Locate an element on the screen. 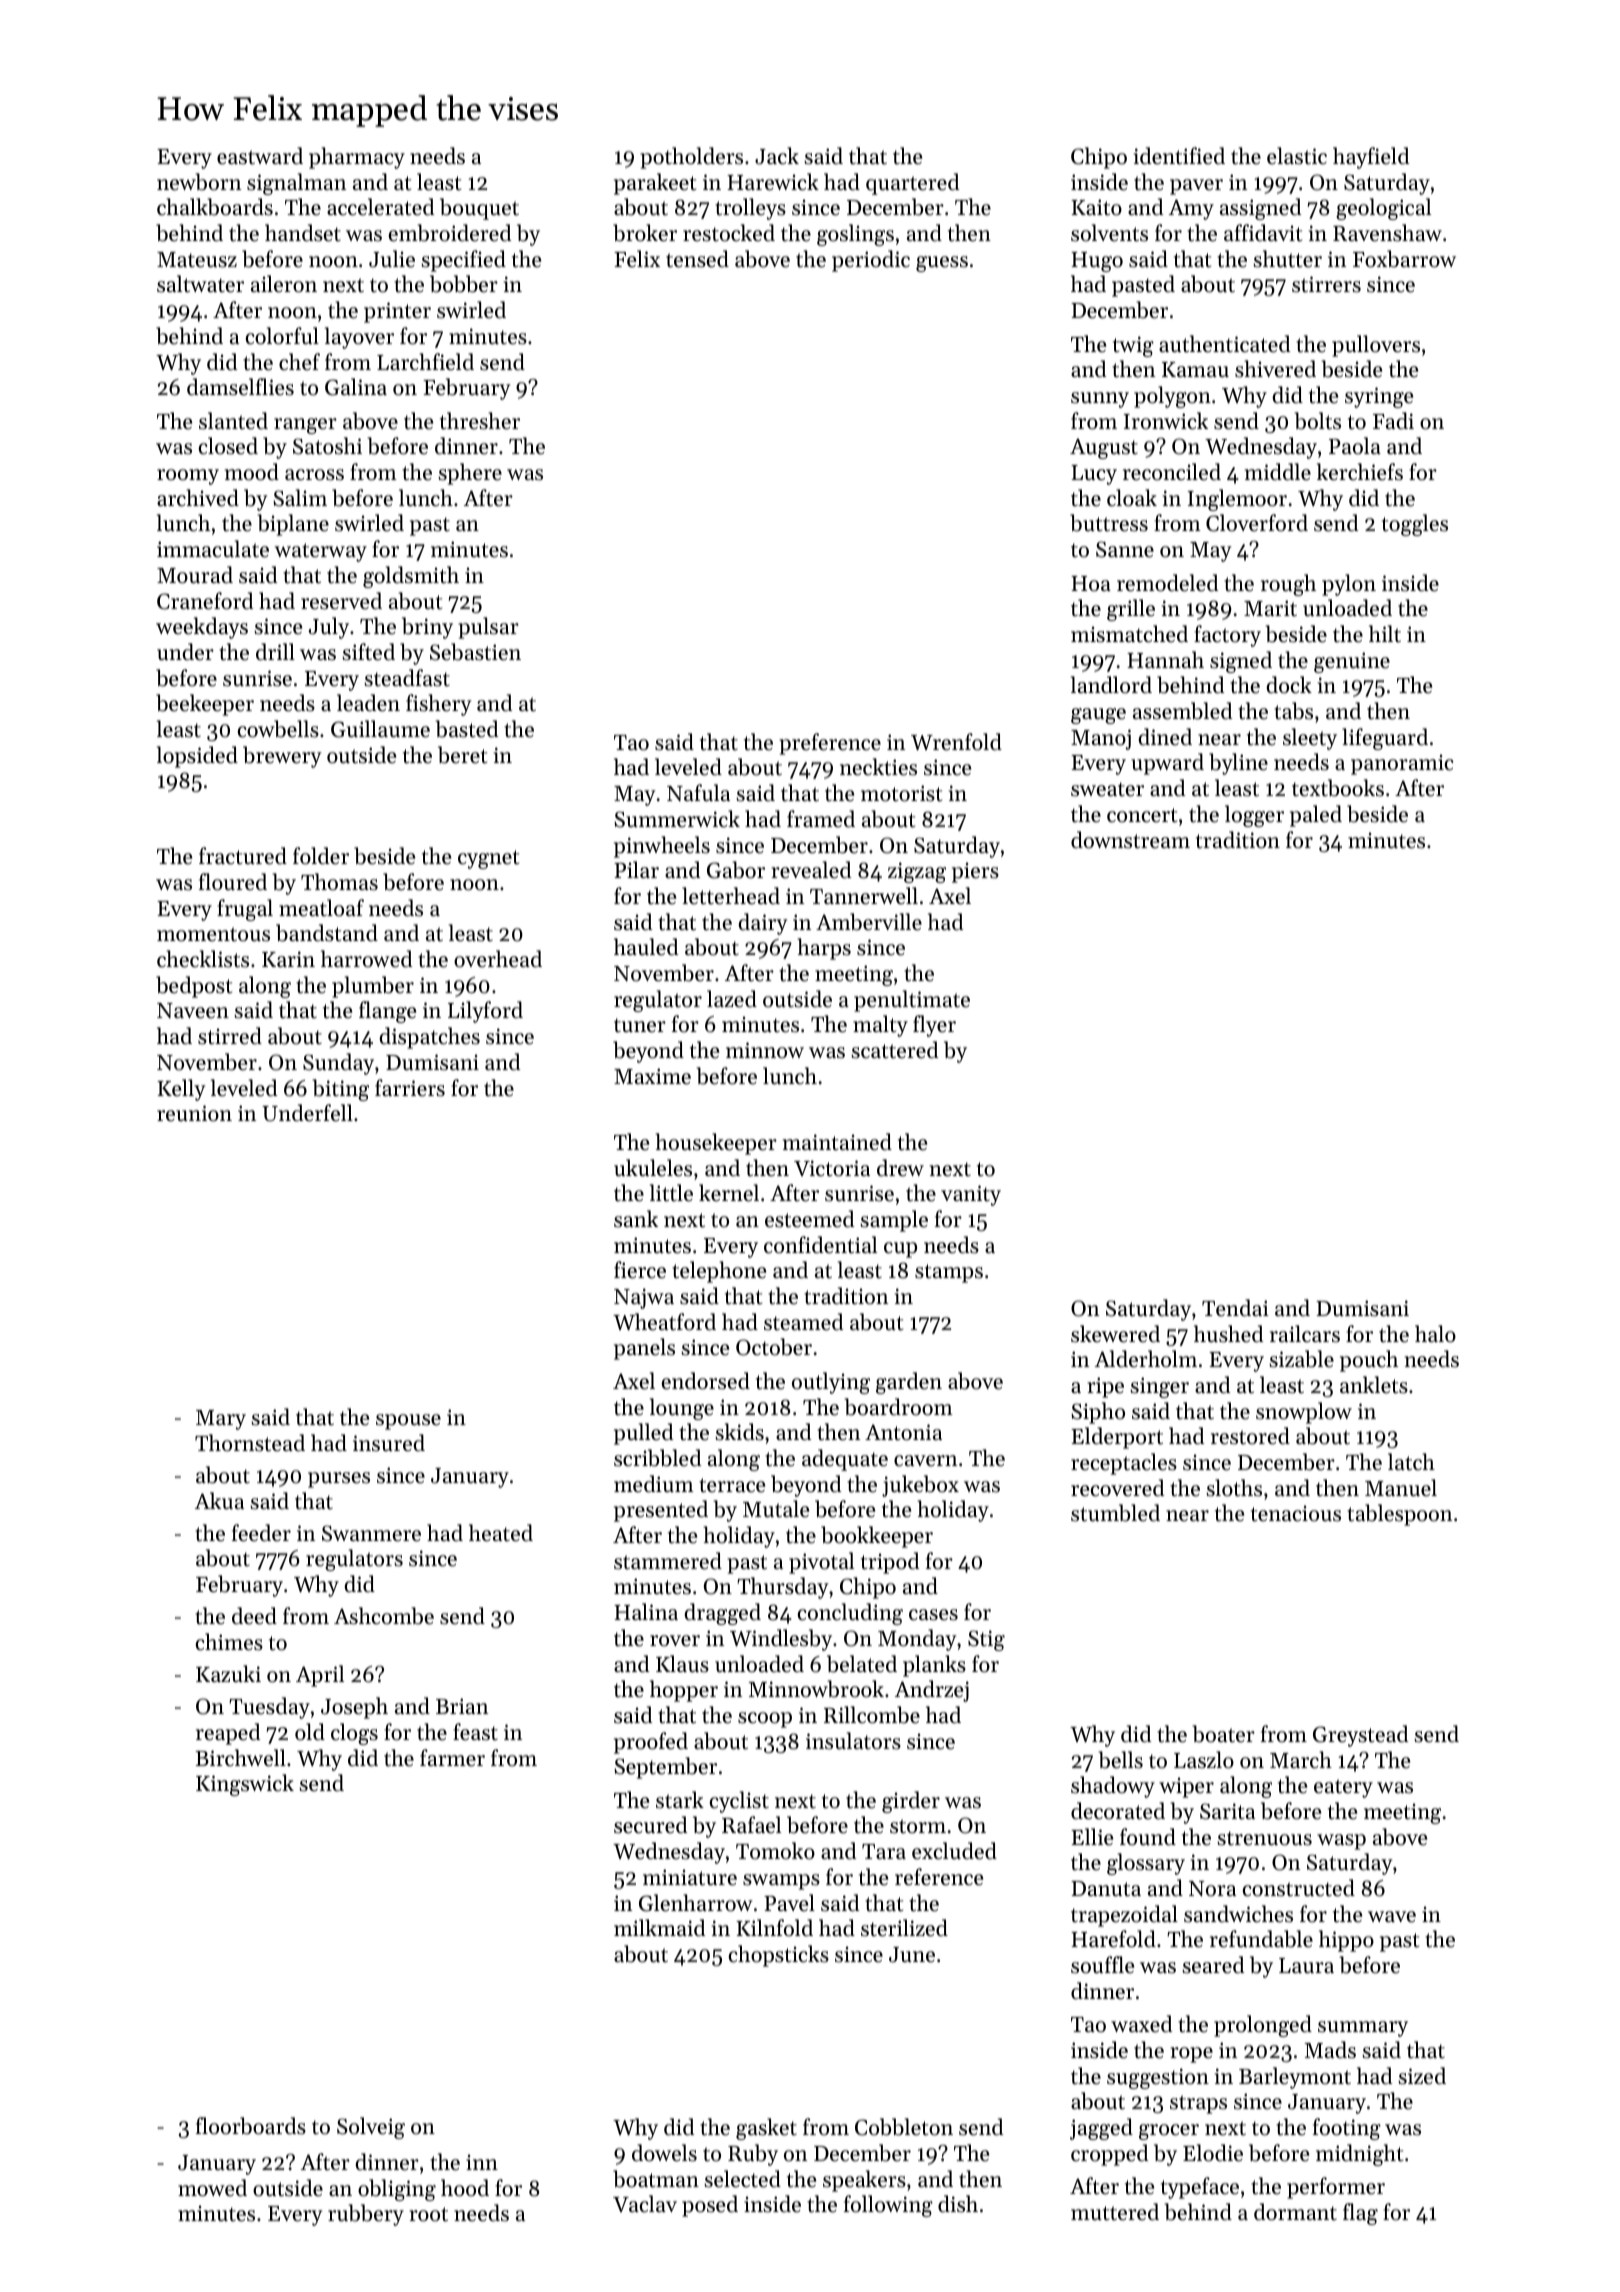 This screenshot has width=1620, height=2292. toggles is located at coordinates (1415, 525).
